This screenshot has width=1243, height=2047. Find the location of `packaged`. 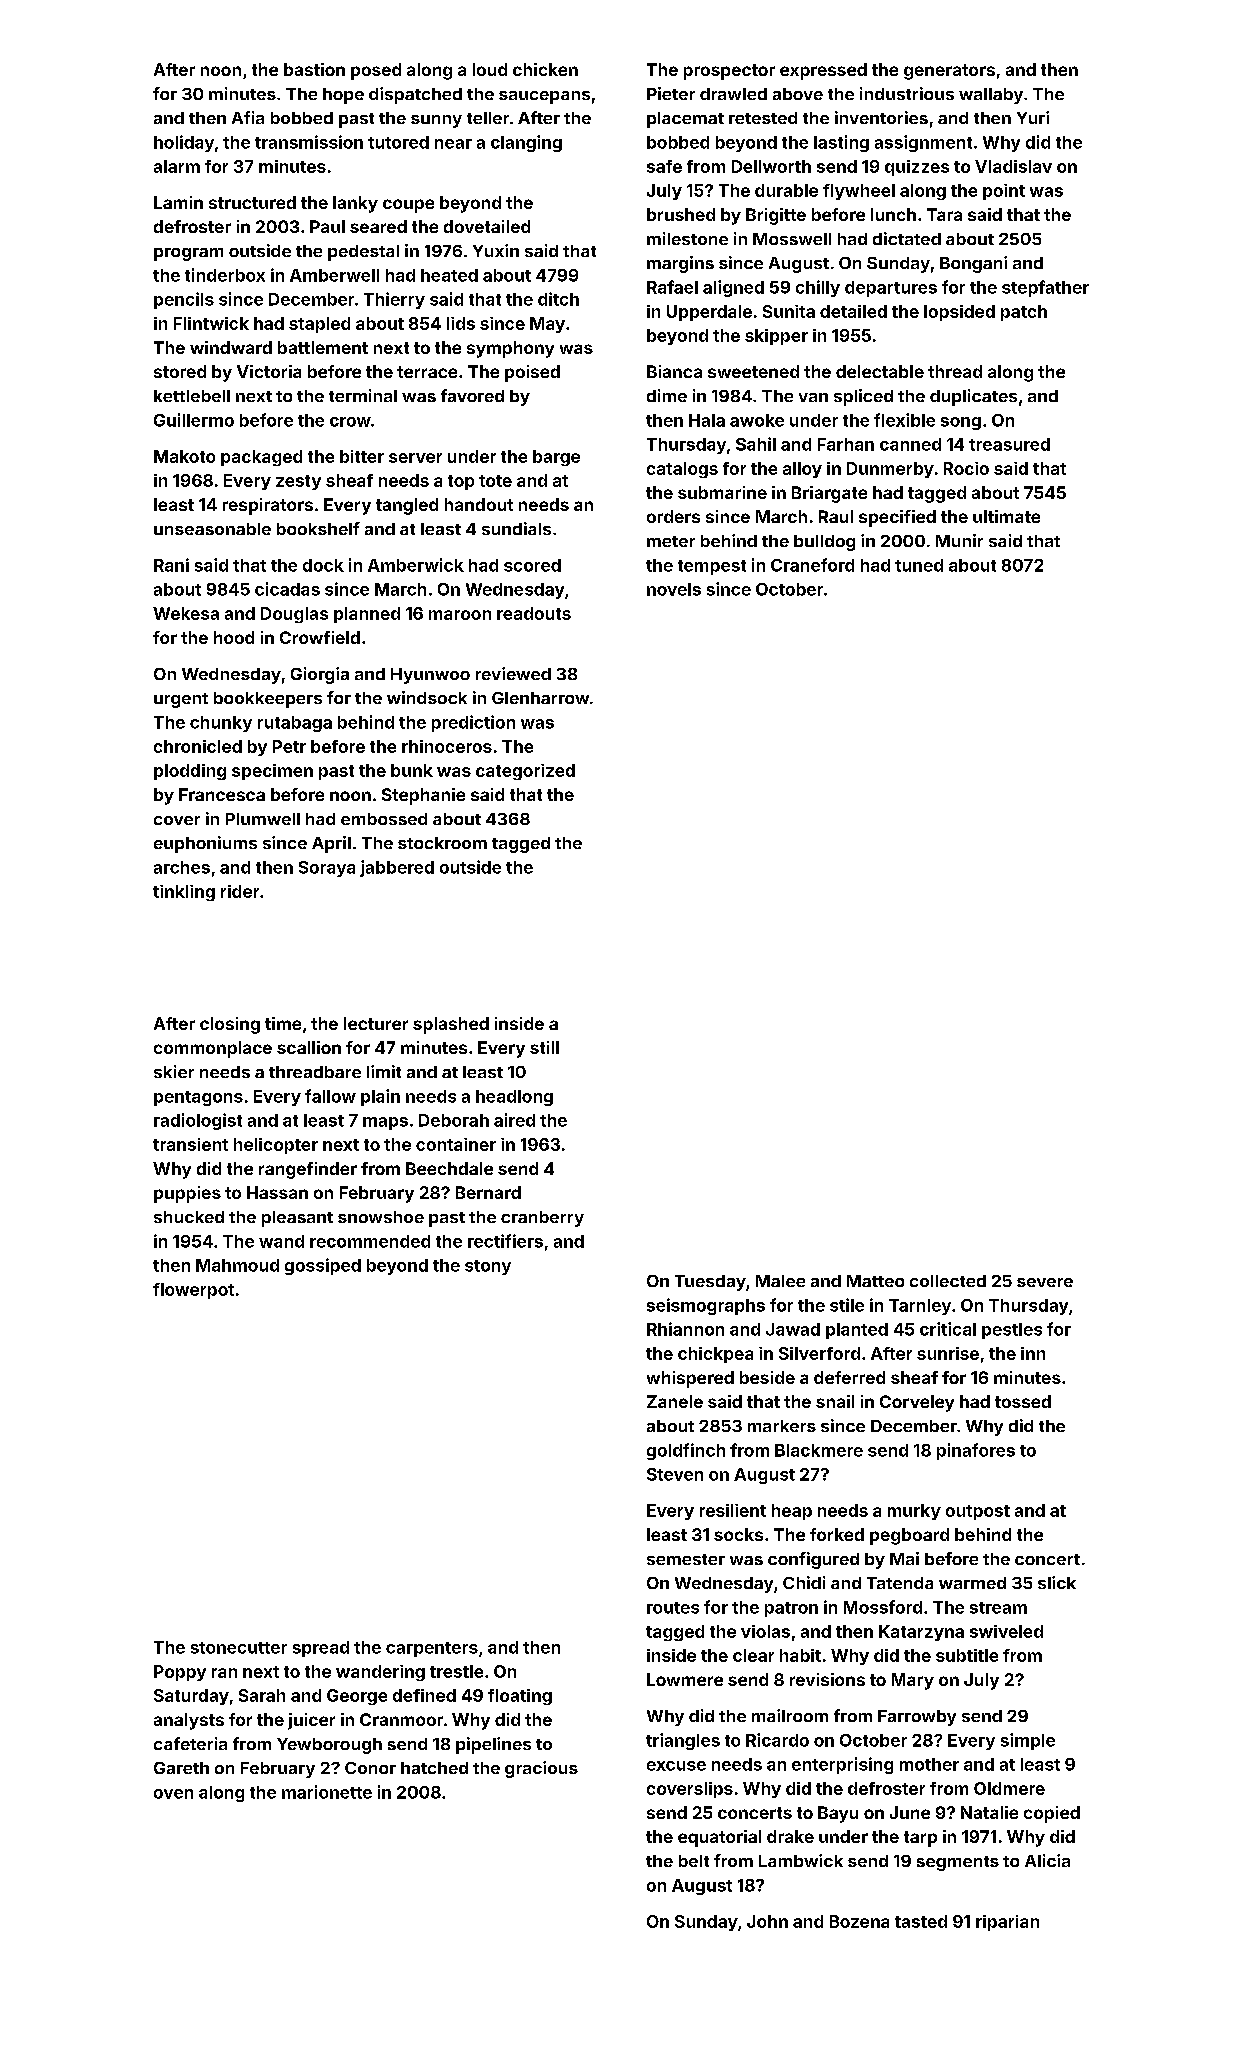

packaged is located at coordinates (261, 458).
